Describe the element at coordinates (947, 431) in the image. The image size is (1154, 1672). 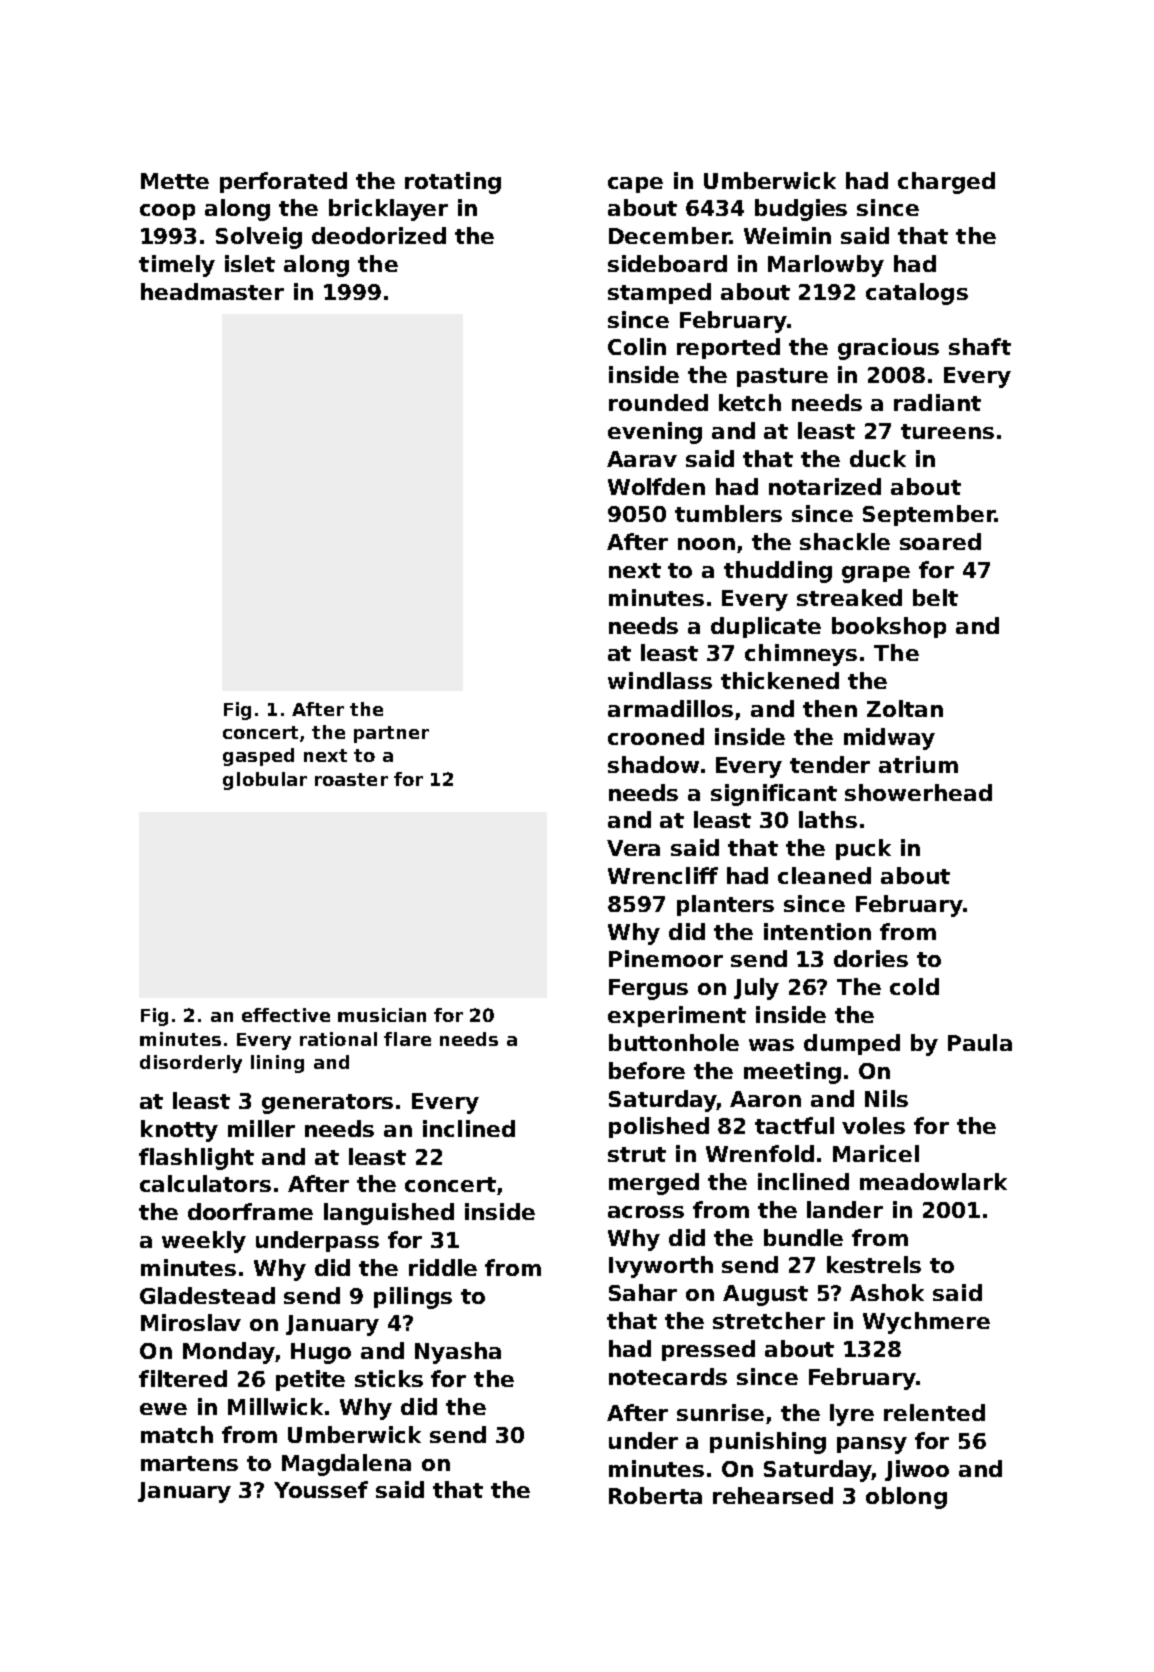
I see `tureens` at that location.
